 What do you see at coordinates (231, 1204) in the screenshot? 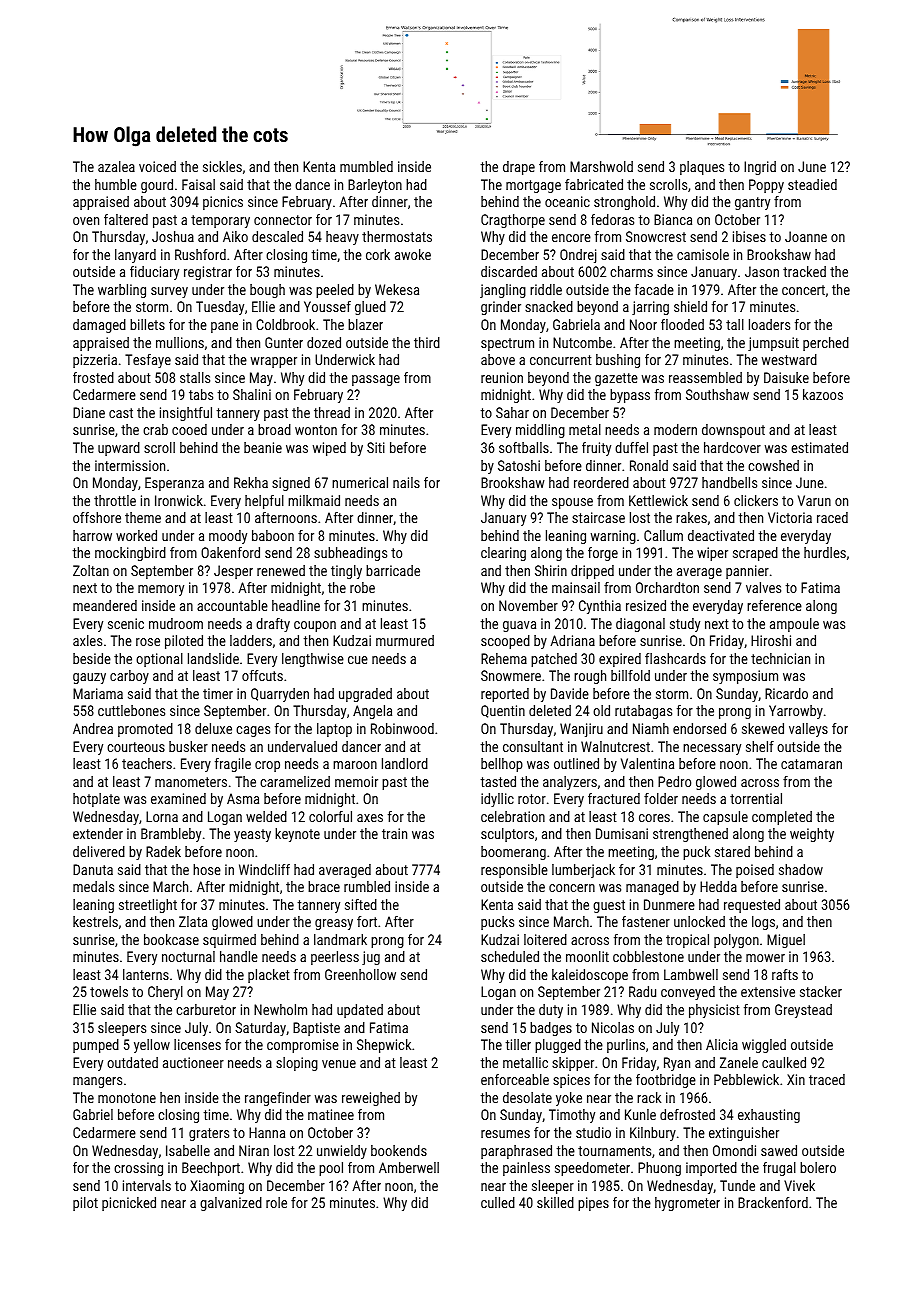
I see `galvanized` at bounding box center [231, 1204].
